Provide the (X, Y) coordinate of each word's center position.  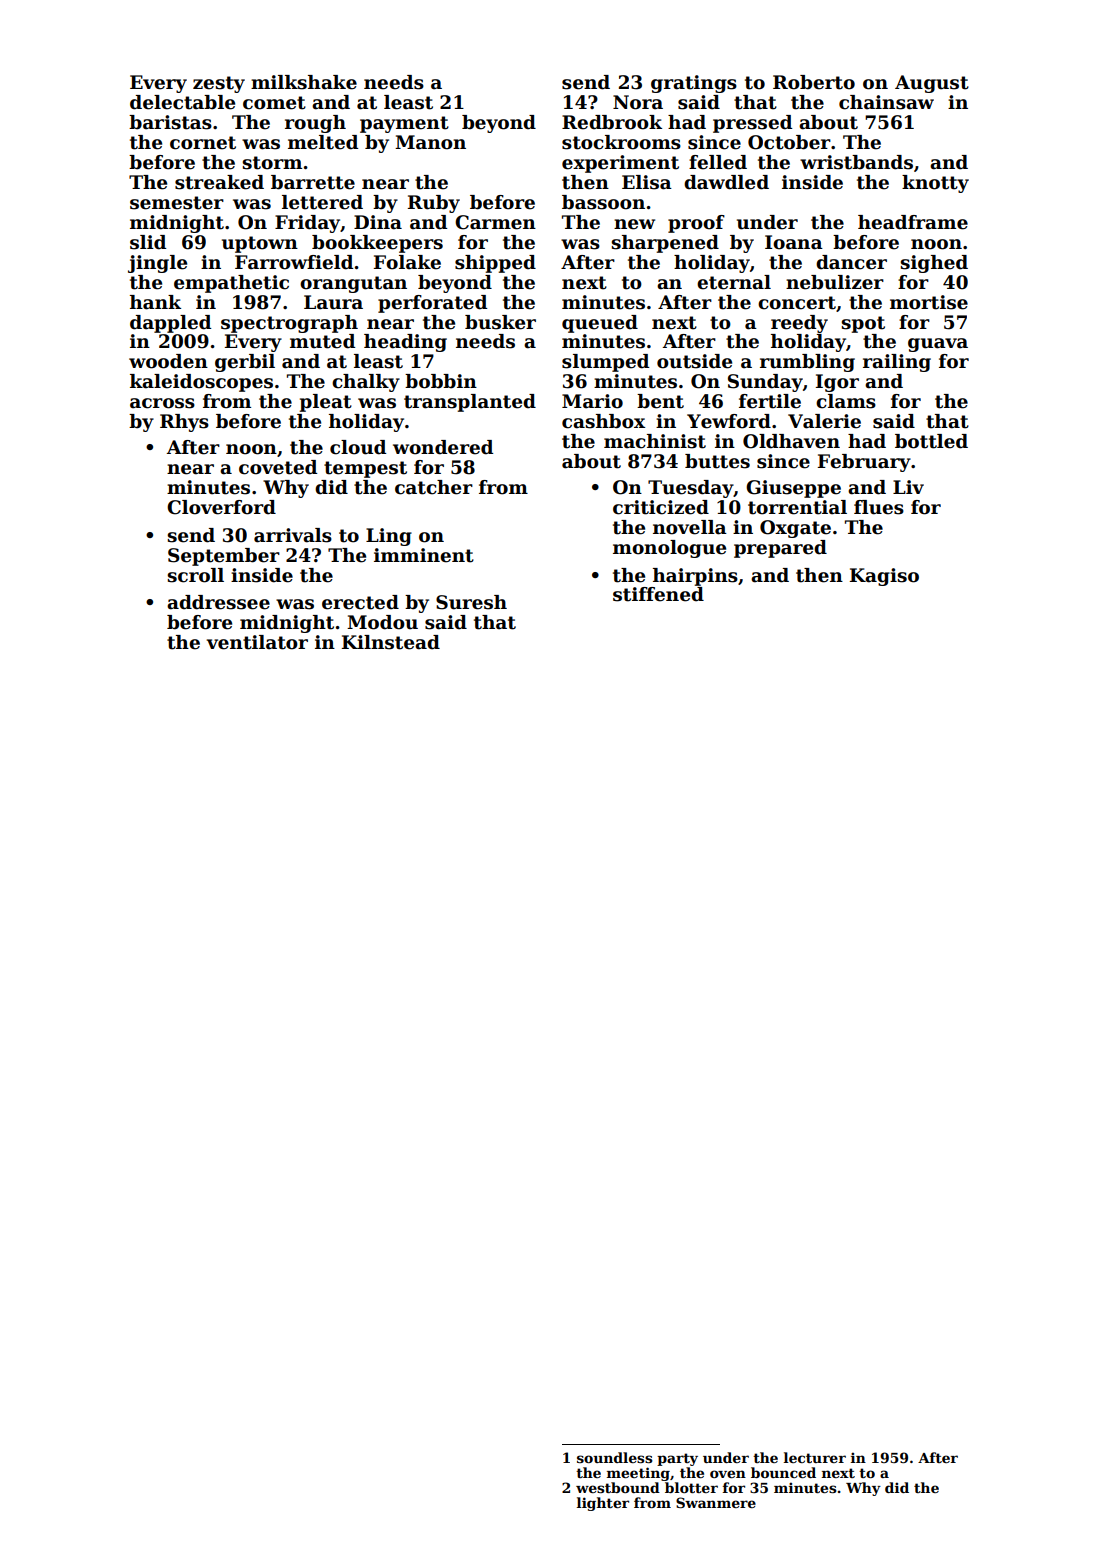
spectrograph (289, 324)
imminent (424, 555)
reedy (799, 324)
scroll (195, 575)
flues (879, 507)
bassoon (603, 202)
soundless (615, 1457)
